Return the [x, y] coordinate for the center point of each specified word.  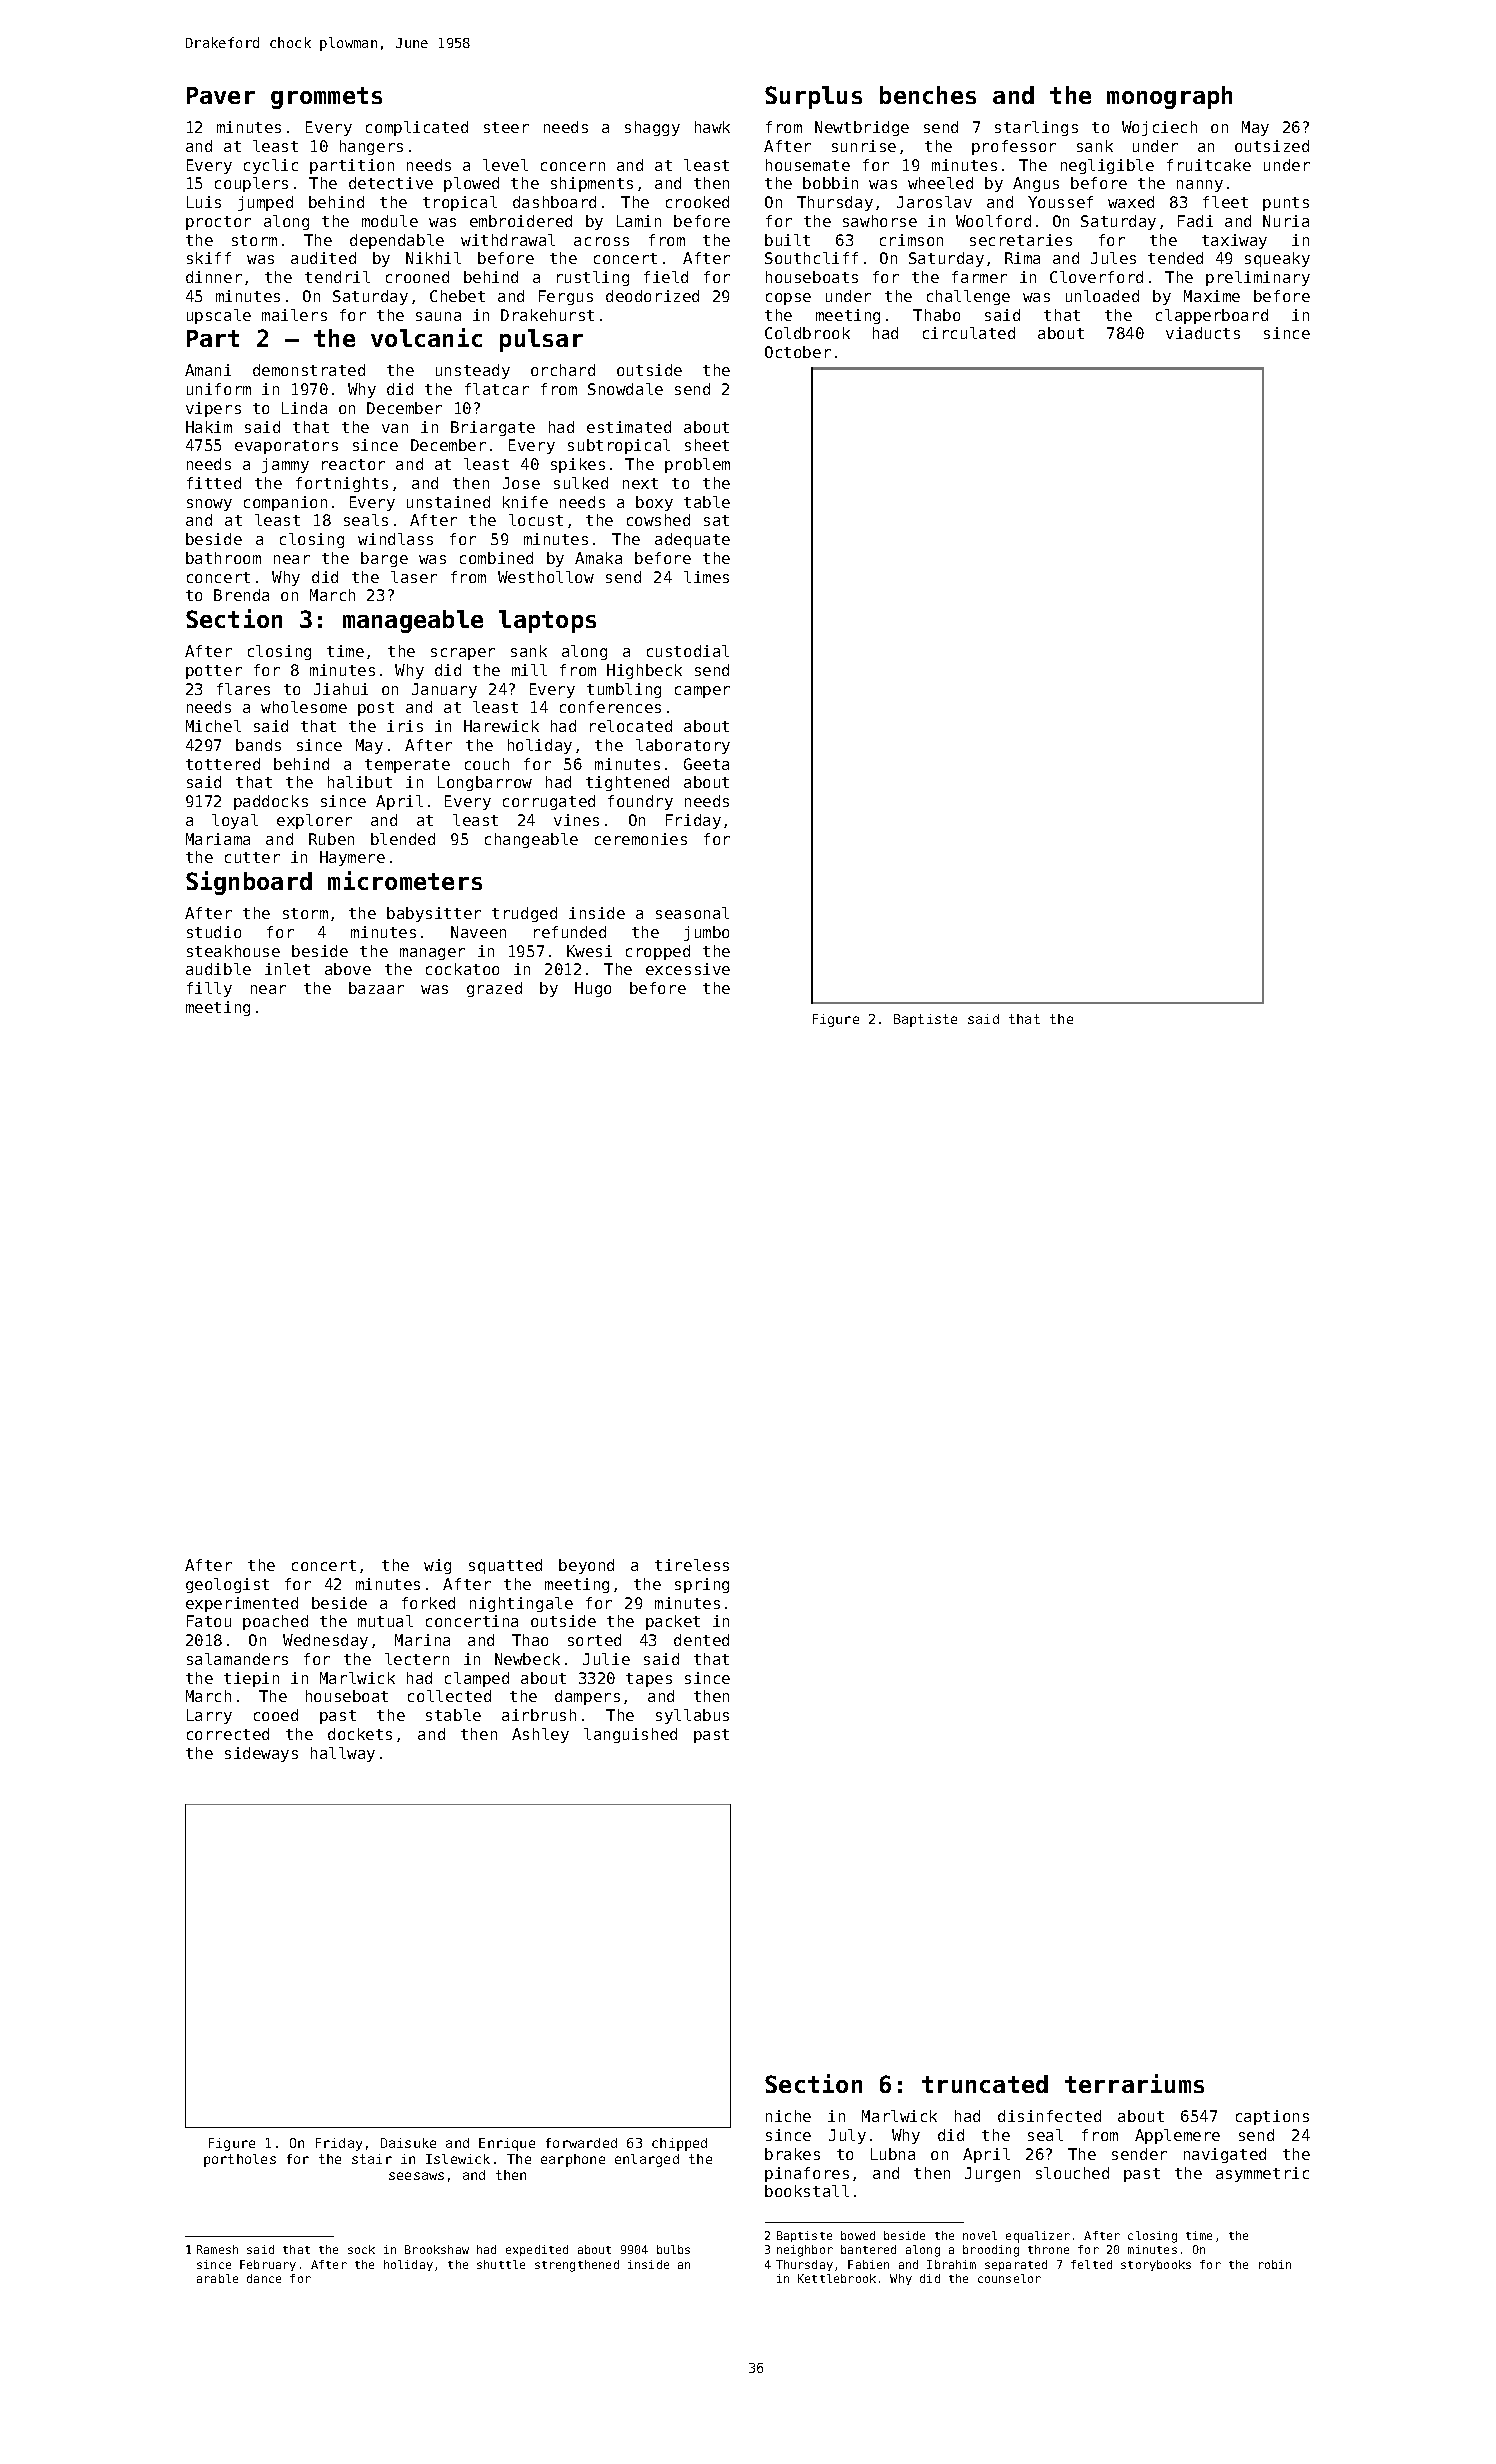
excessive [688, 969]
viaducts [1203, 333]
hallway [343, 1754]
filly [209, 989]
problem [697, 465]
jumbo [706, 933]
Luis [204, 202]
